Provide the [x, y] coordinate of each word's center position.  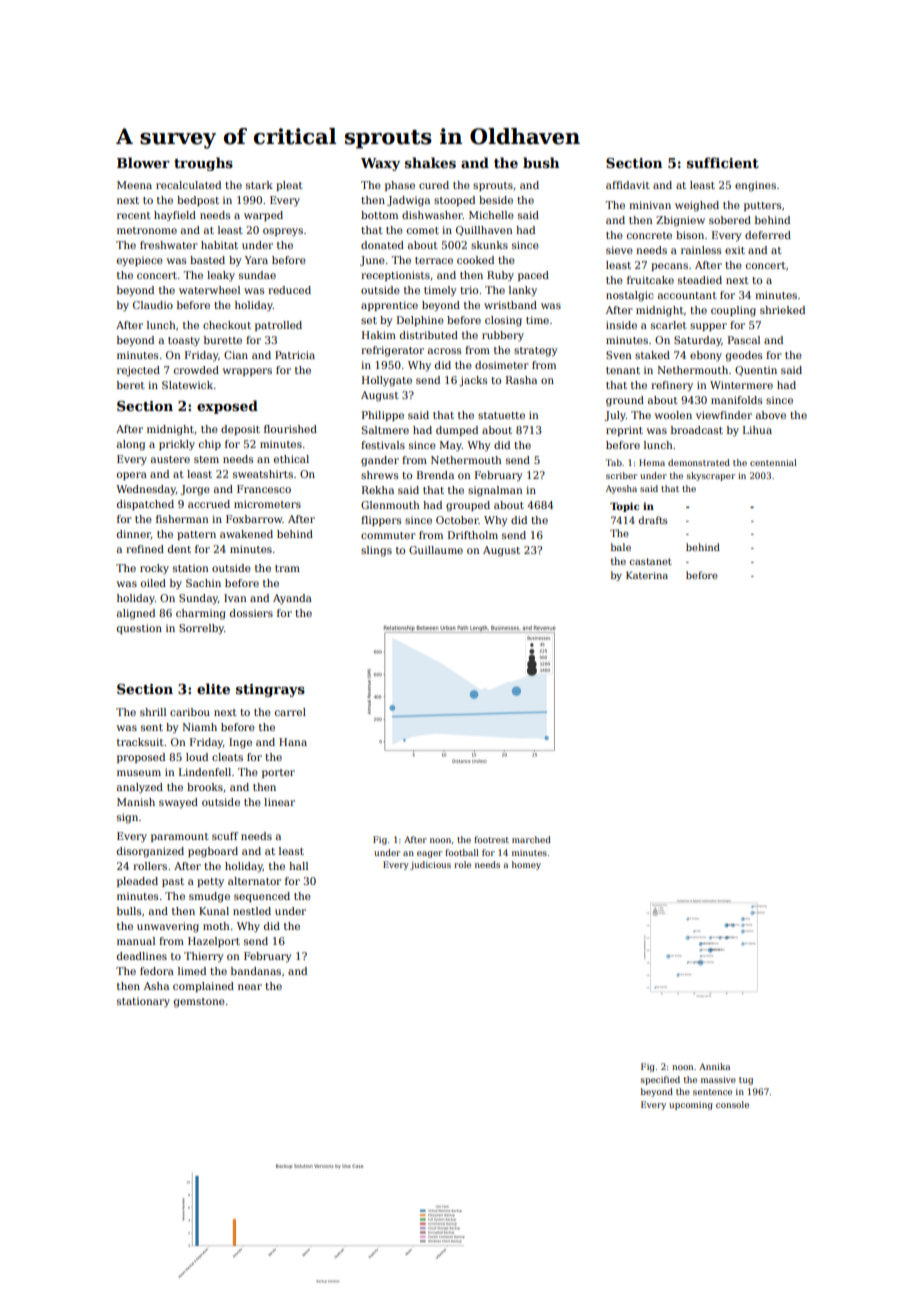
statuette [501, 415]
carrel [290, 712]
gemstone [199, 1003]
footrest [491, 839]
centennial [773, 462]
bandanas [256, 971]
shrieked [782, 310]
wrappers [247, 372]
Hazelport [214, 942]
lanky [523, 291]
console [732, 1104]
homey [526, 865]
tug [746, 1081]
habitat [219, 245]
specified [660, 1080]
